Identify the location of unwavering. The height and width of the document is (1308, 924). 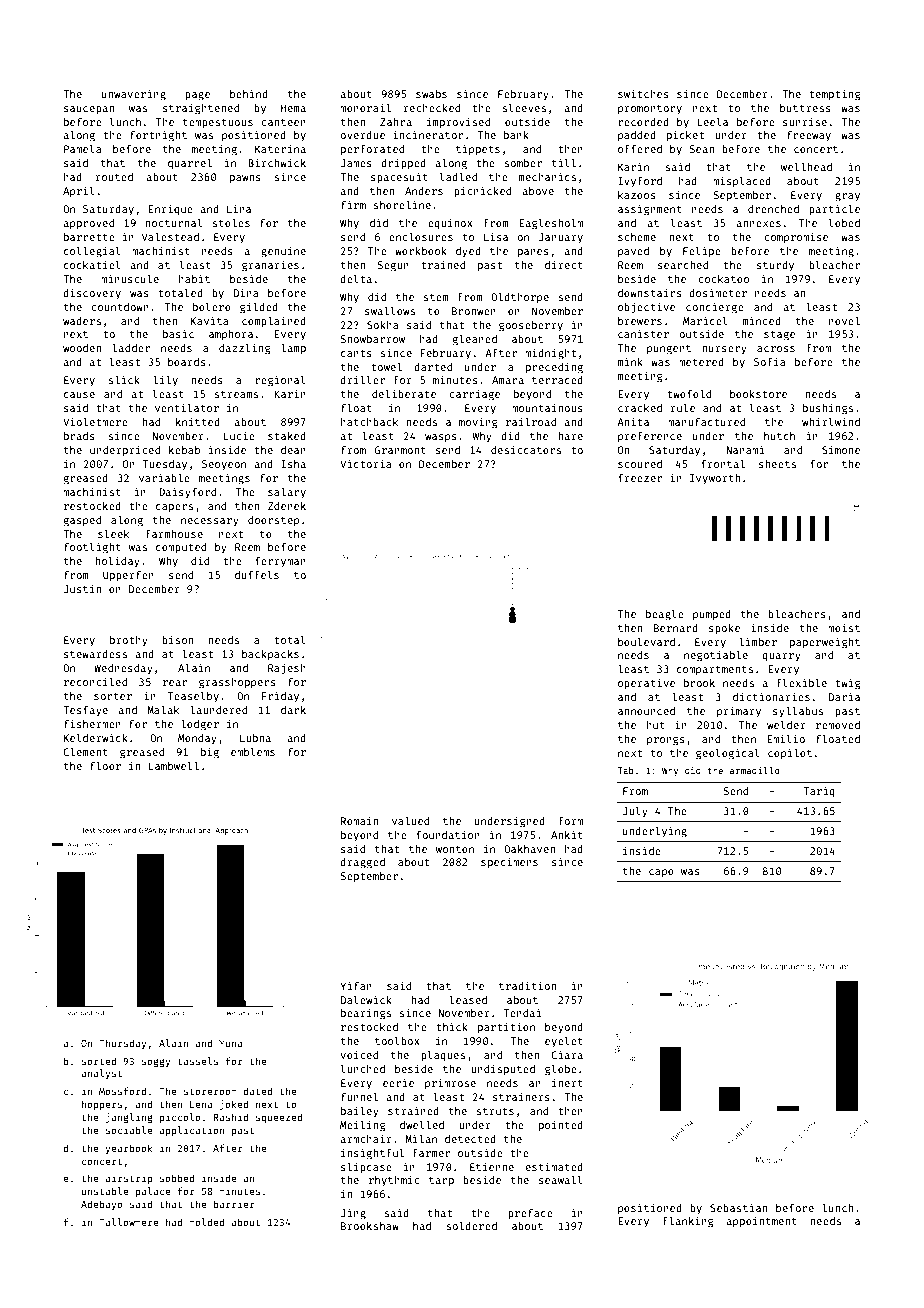
(134, 95).
